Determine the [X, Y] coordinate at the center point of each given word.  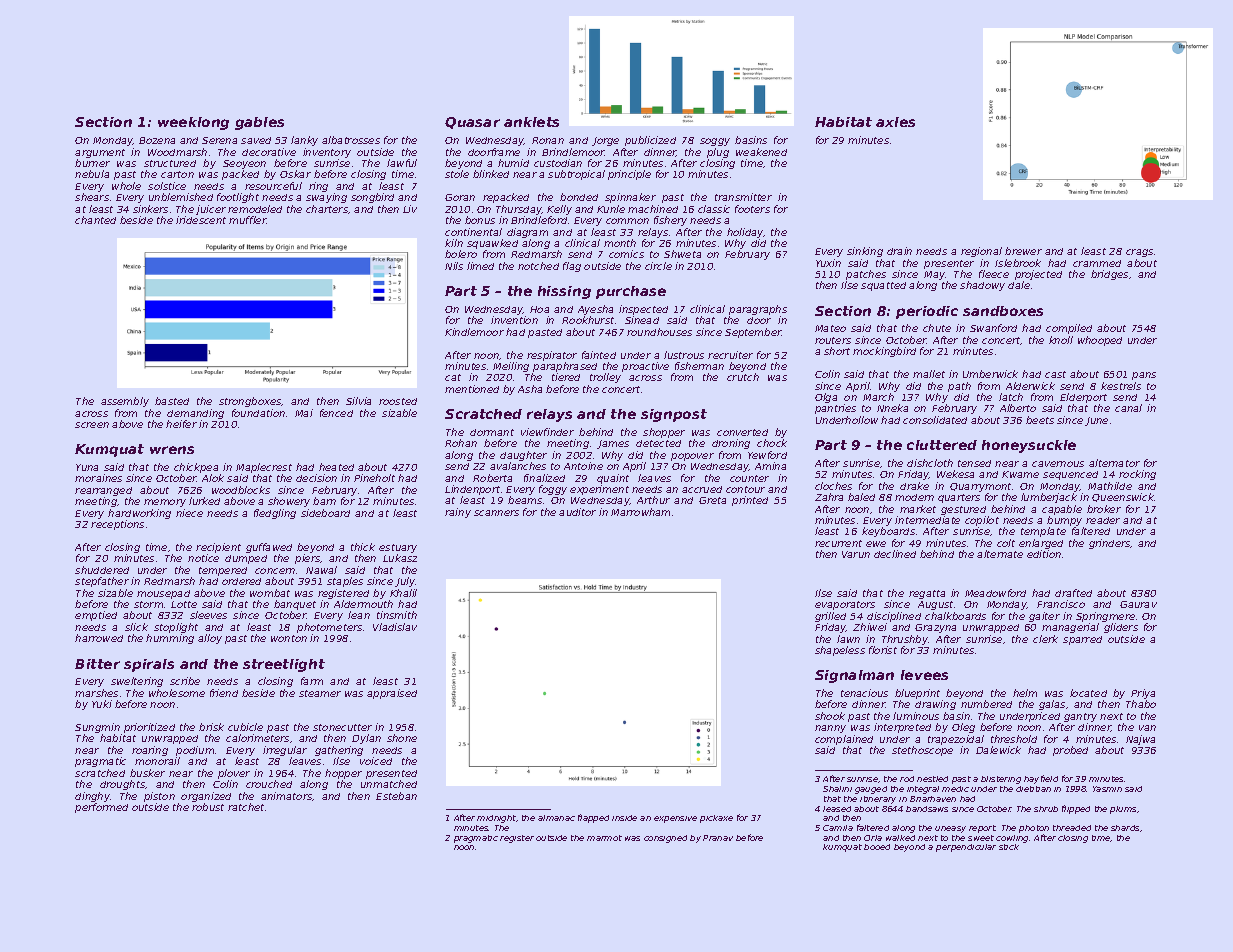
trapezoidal [956, 740]
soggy [715, 142]
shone [402, 738]
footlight [238, 198]
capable [1062, 510]
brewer [1023, 251]
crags [1139, 253]
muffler [247, 220]
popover [692, 457]
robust [208, 807]
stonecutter [342, 727]
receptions [117, 525]
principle [629, 175]
